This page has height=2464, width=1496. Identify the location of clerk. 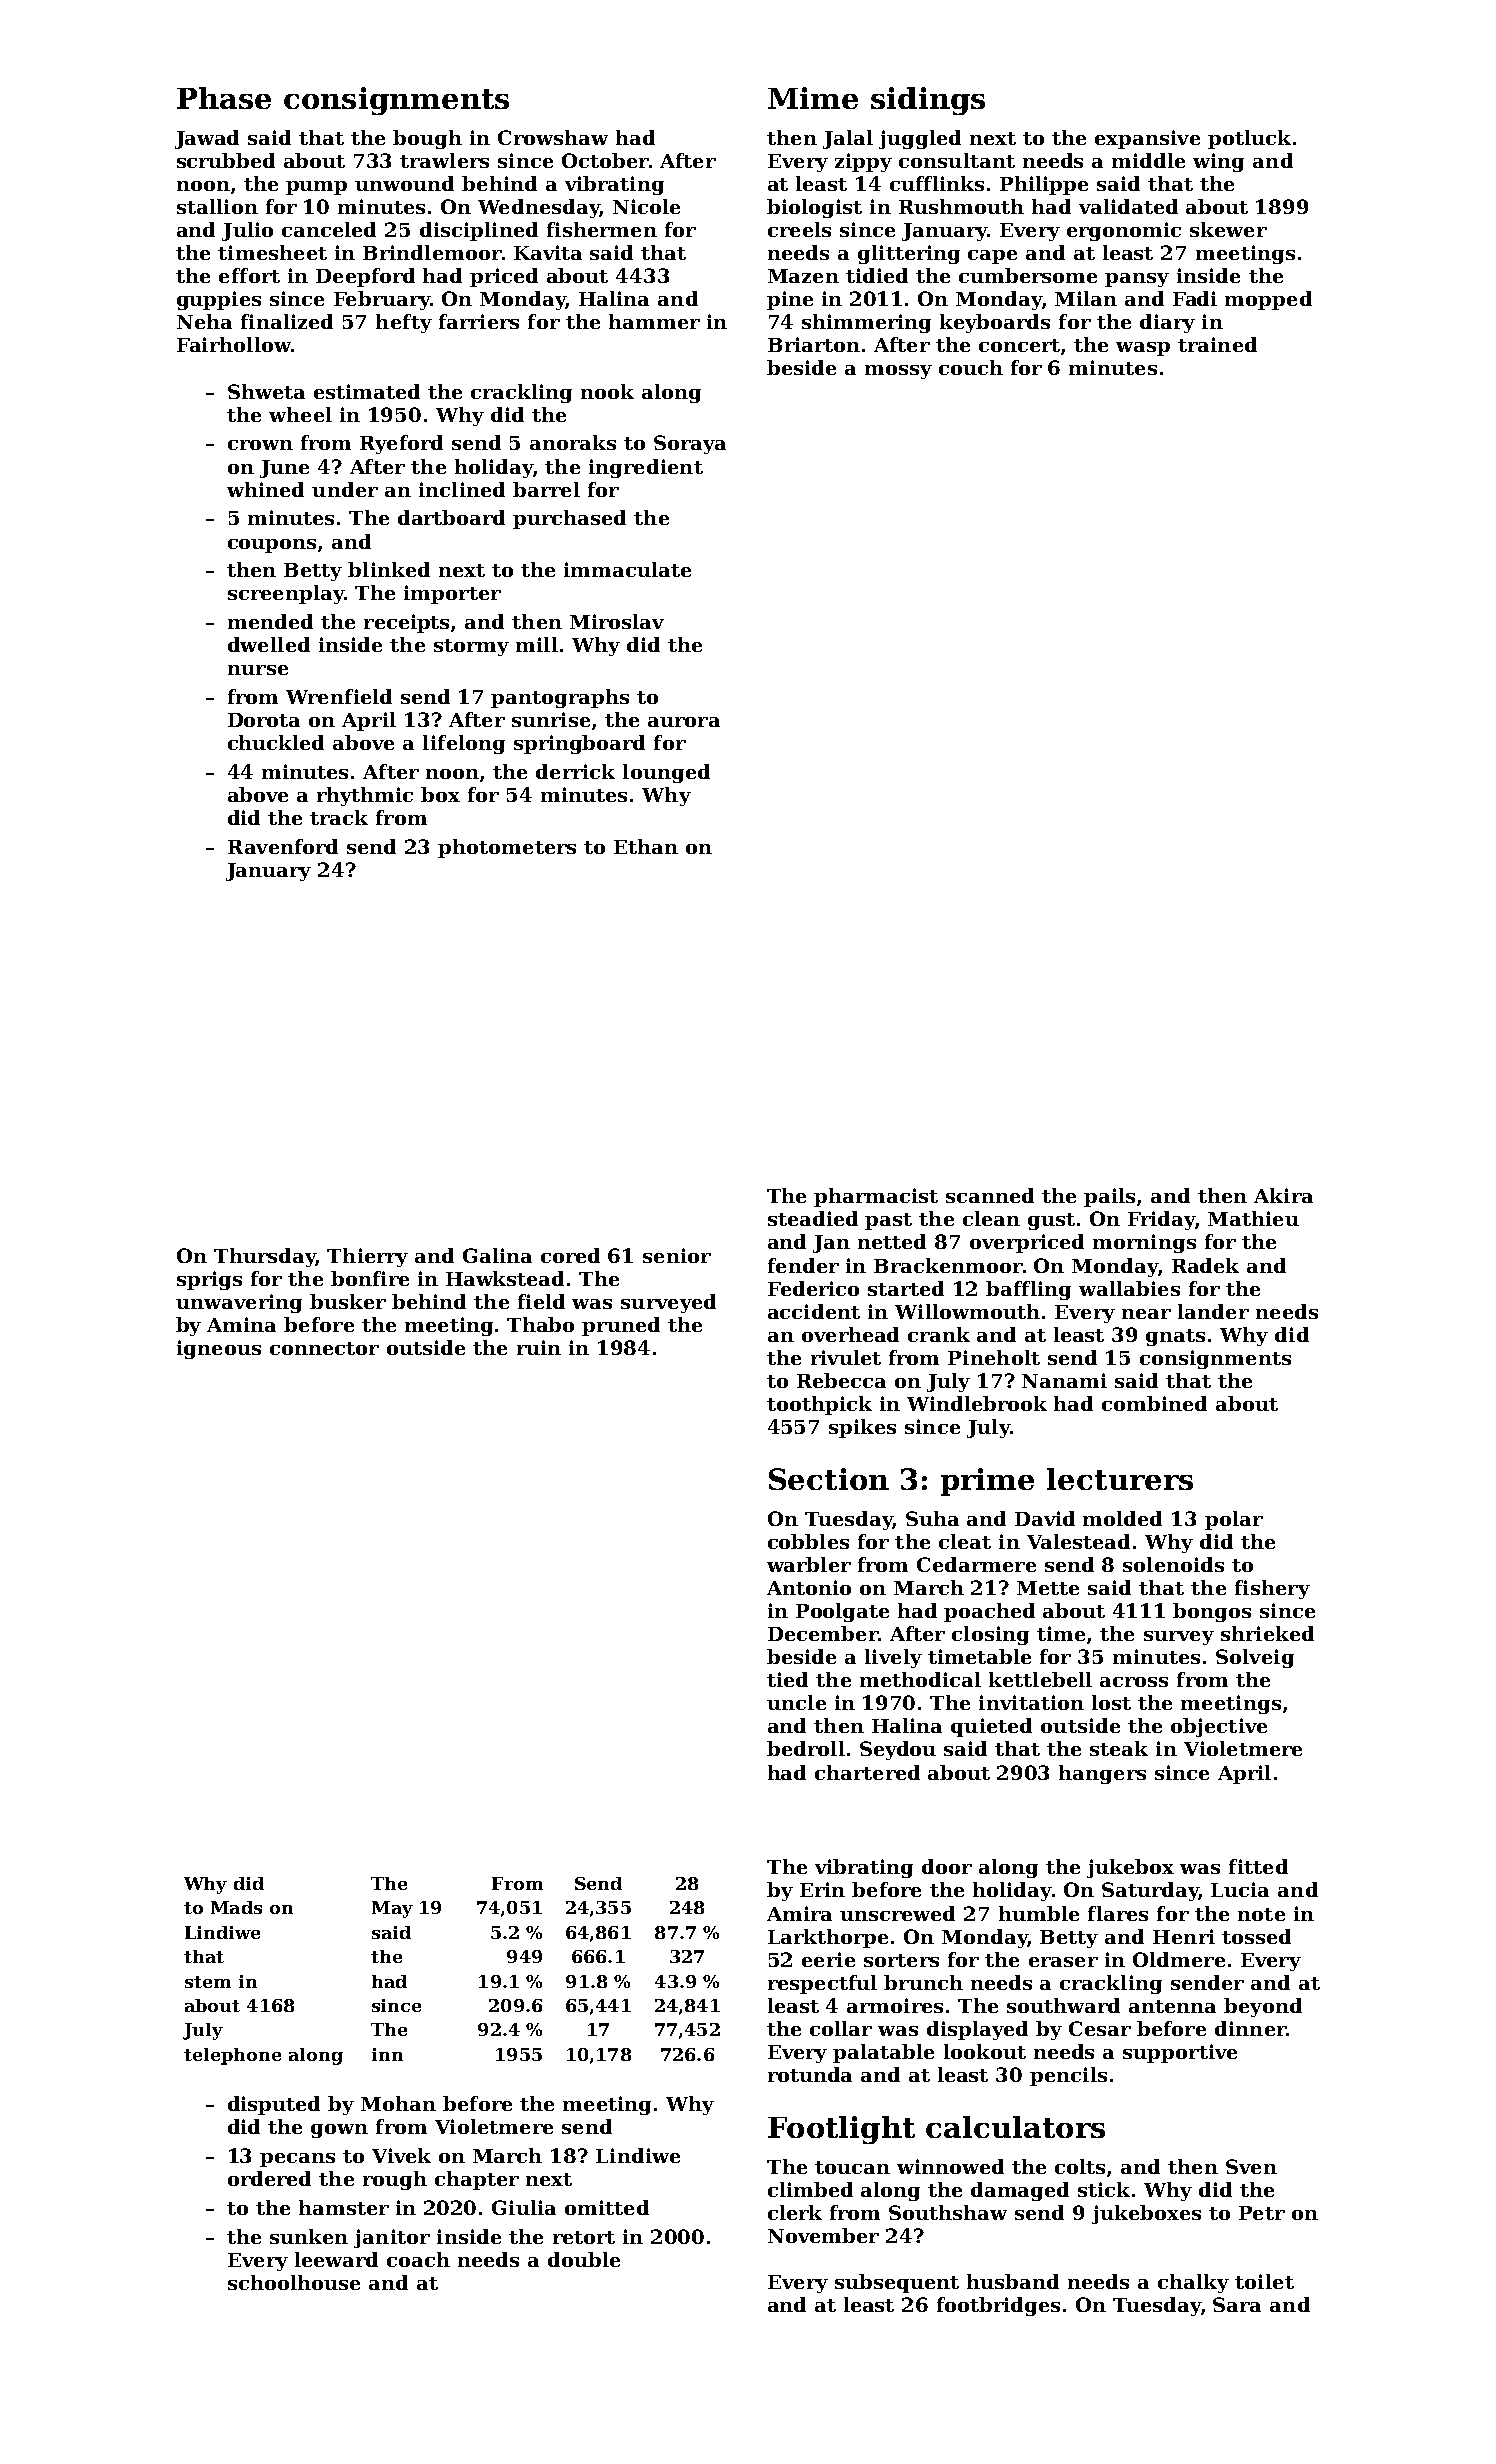
(795, 2212).
